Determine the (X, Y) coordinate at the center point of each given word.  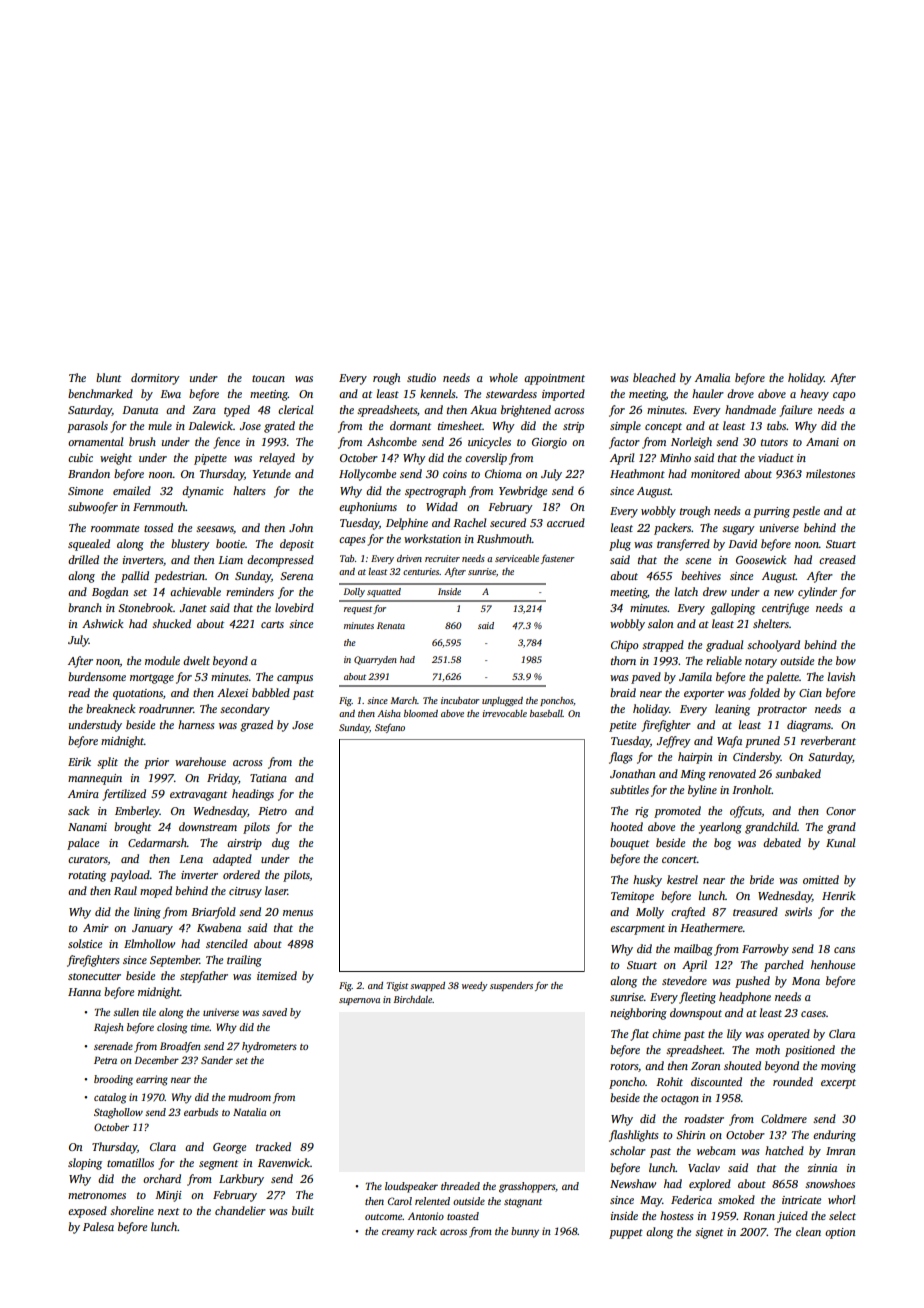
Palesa (98, 1226)
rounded (793, 1081)
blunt (108, 377)
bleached (654, 377)
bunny (525, 1232)
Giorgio (549, 443)
